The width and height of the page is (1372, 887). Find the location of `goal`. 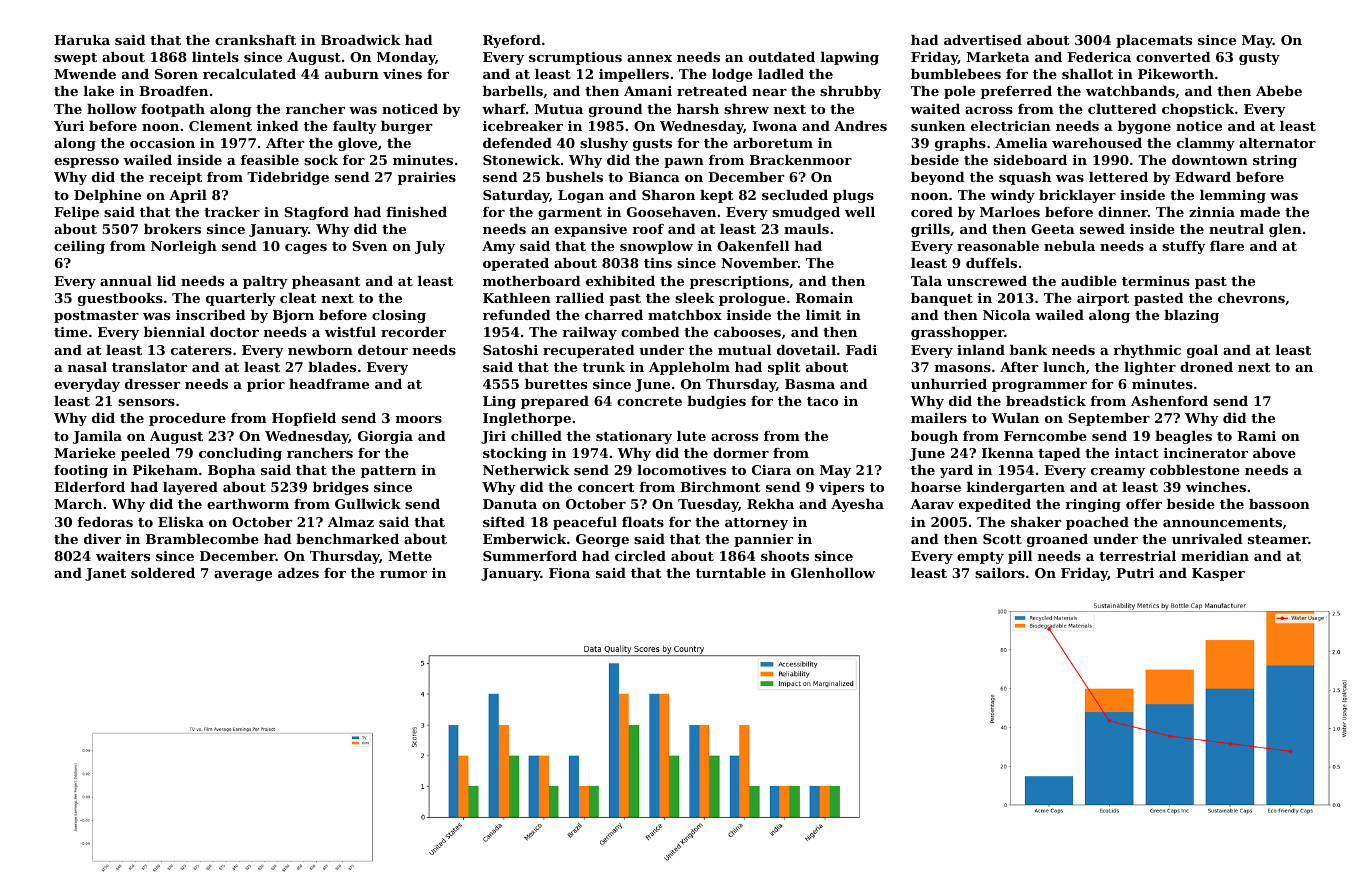

goal is located at coordinates (1202, 351).
